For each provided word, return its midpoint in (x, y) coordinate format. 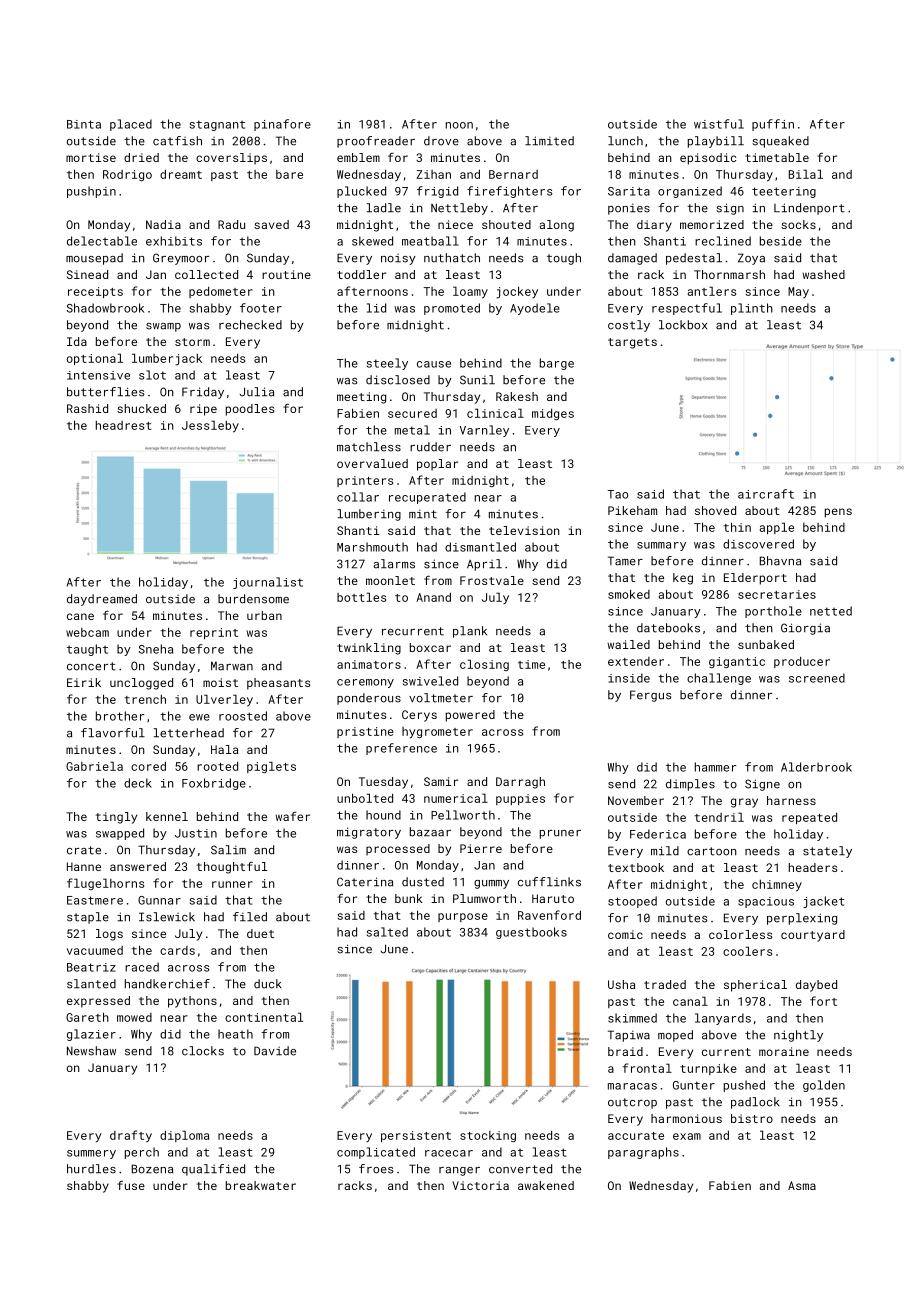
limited (549, 141)
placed (131, 125)
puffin (773, 125)
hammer (715, 767)
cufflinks (549, 882)
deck (138, 783)
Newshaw (91, 1051)
